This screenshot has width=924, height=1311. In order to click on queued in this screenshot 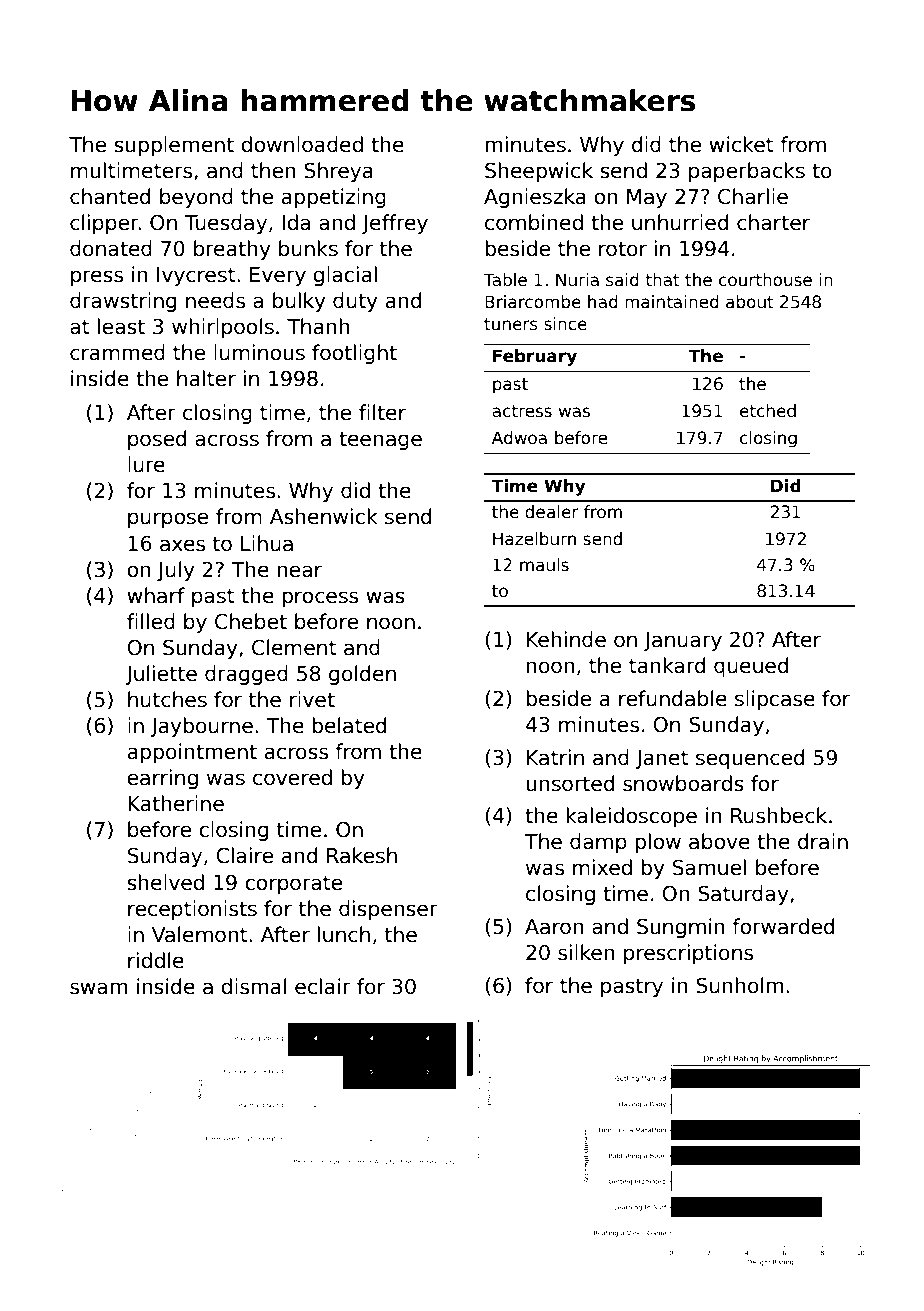, I will do `click(751, 667)`.
